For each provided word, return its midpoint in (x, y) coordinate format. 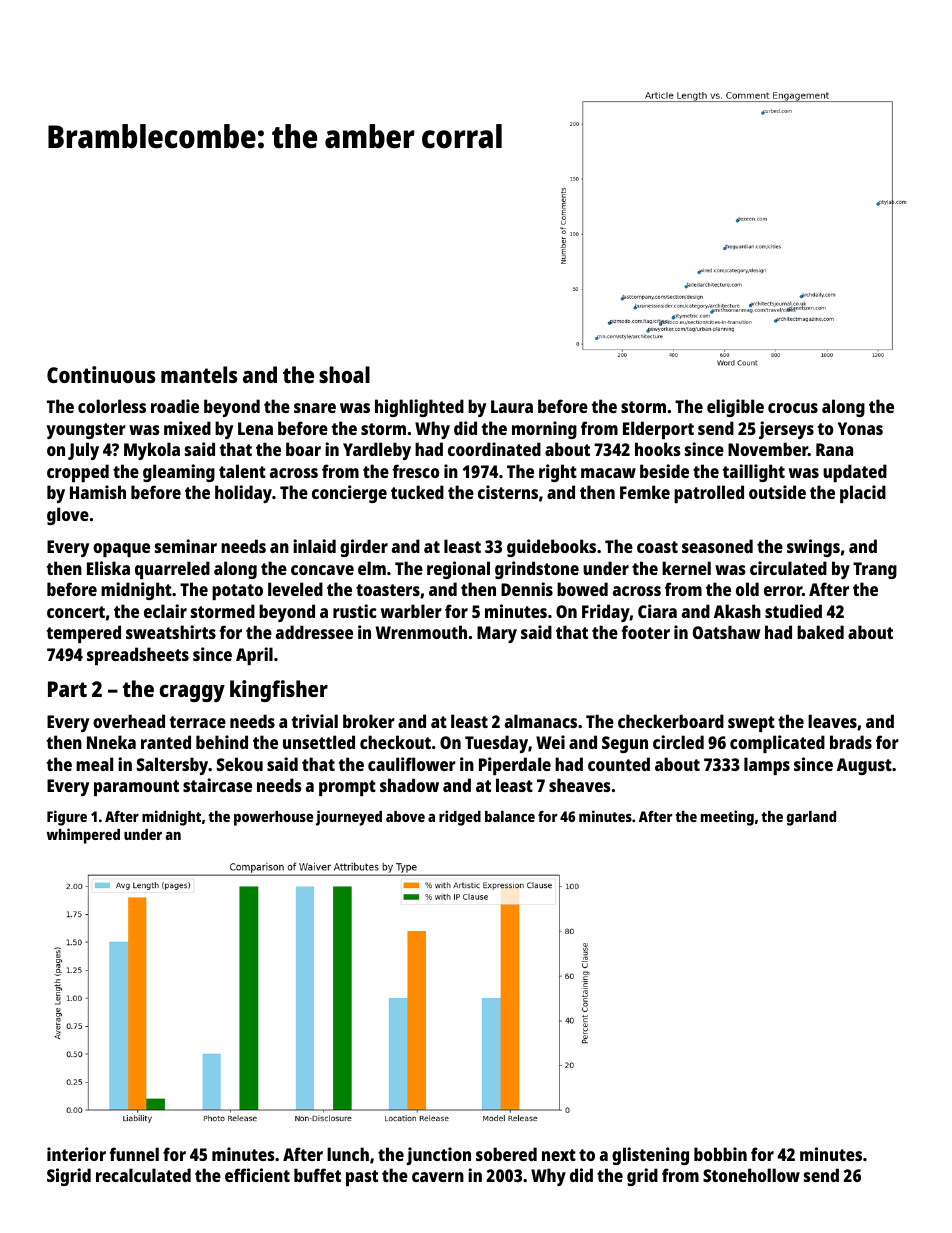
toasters (388, 590)
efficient (257, 1175)
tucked (417, 492)
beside (664, 471)
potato (237, 592)
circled (678, 742)
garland (811, 818)
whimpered (83, 836)
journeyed (349, 818)
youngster (86, 431)
